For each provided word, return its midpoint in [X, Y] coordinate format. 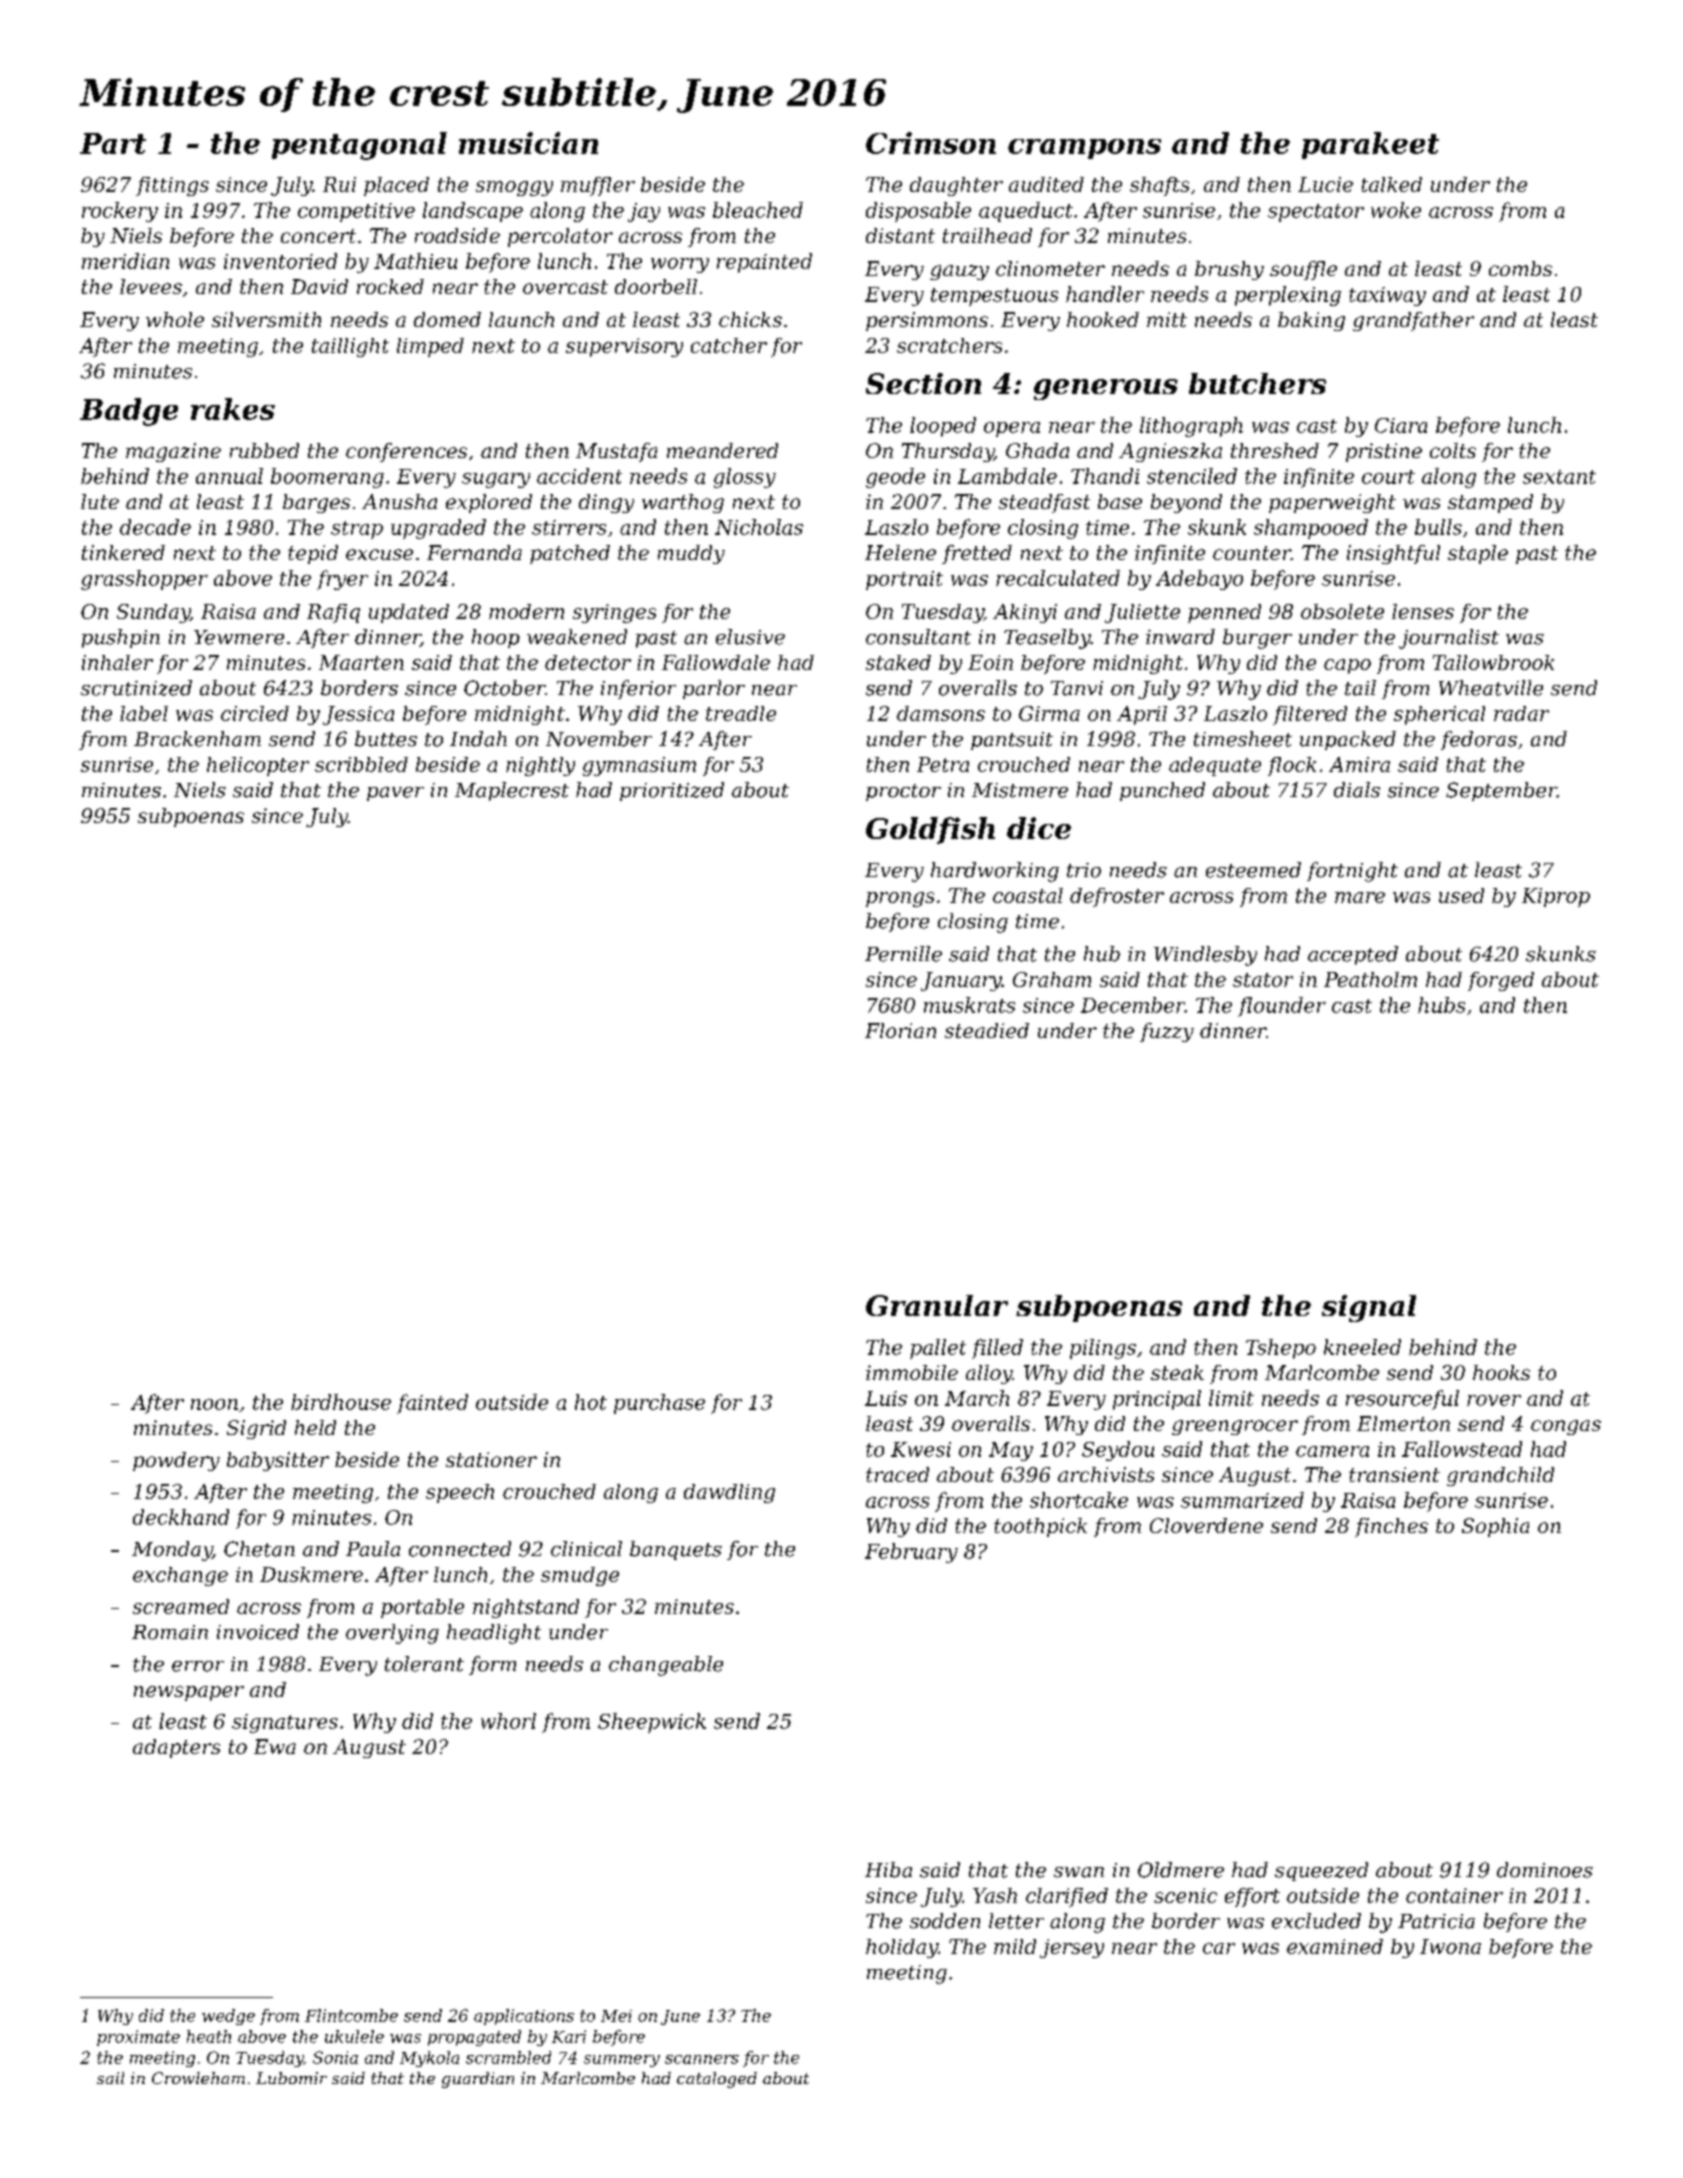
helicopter [258, 766]
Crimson [931, 143]
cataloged [717, 2080]
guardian [478, 2080]
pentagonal [359, 146]
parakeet [1370, 145]
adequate [1215, 766]
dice [1039, 828]
